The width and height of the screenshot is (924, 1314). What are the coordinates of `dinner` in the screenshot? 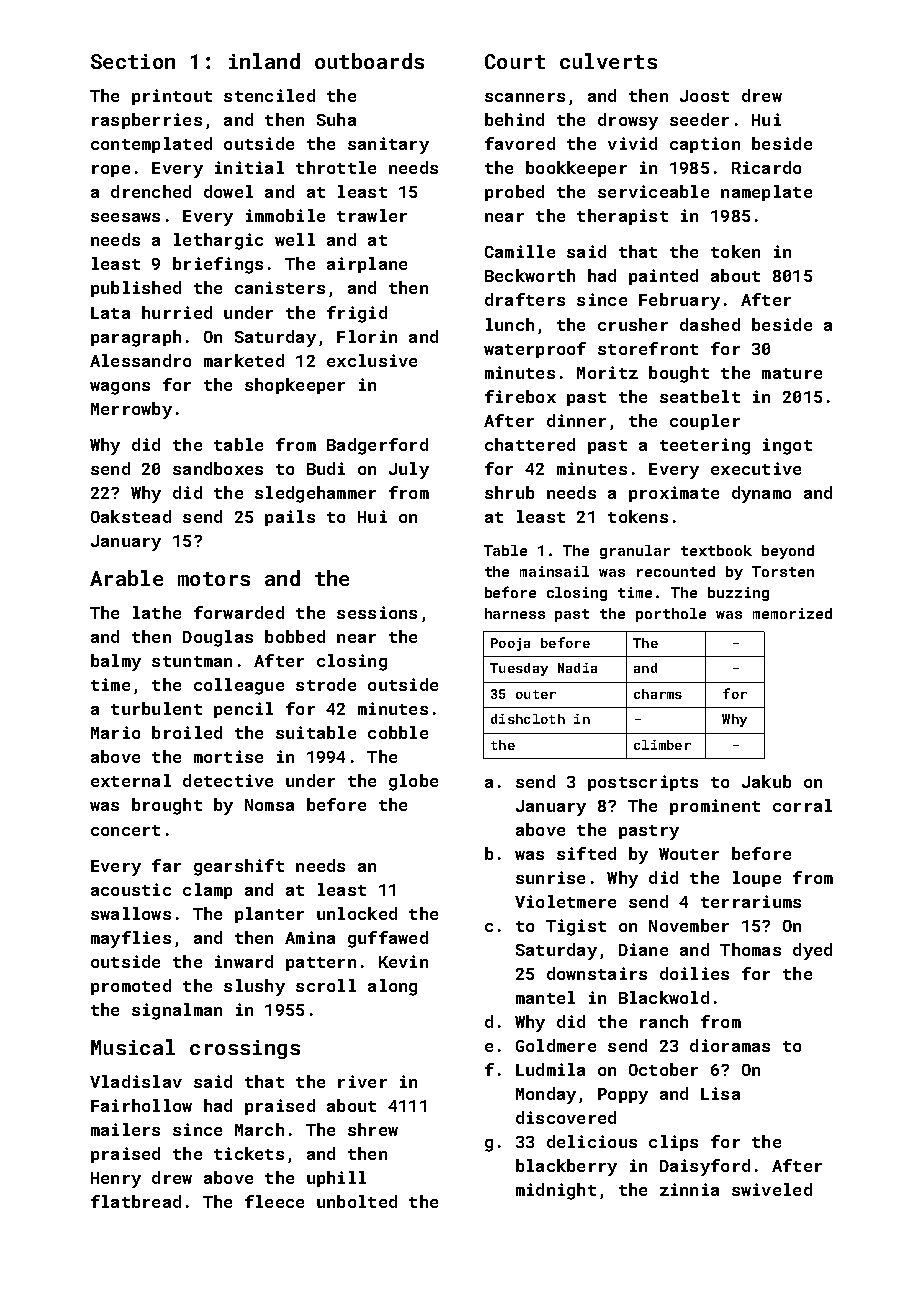 It's located at (576, 420).
